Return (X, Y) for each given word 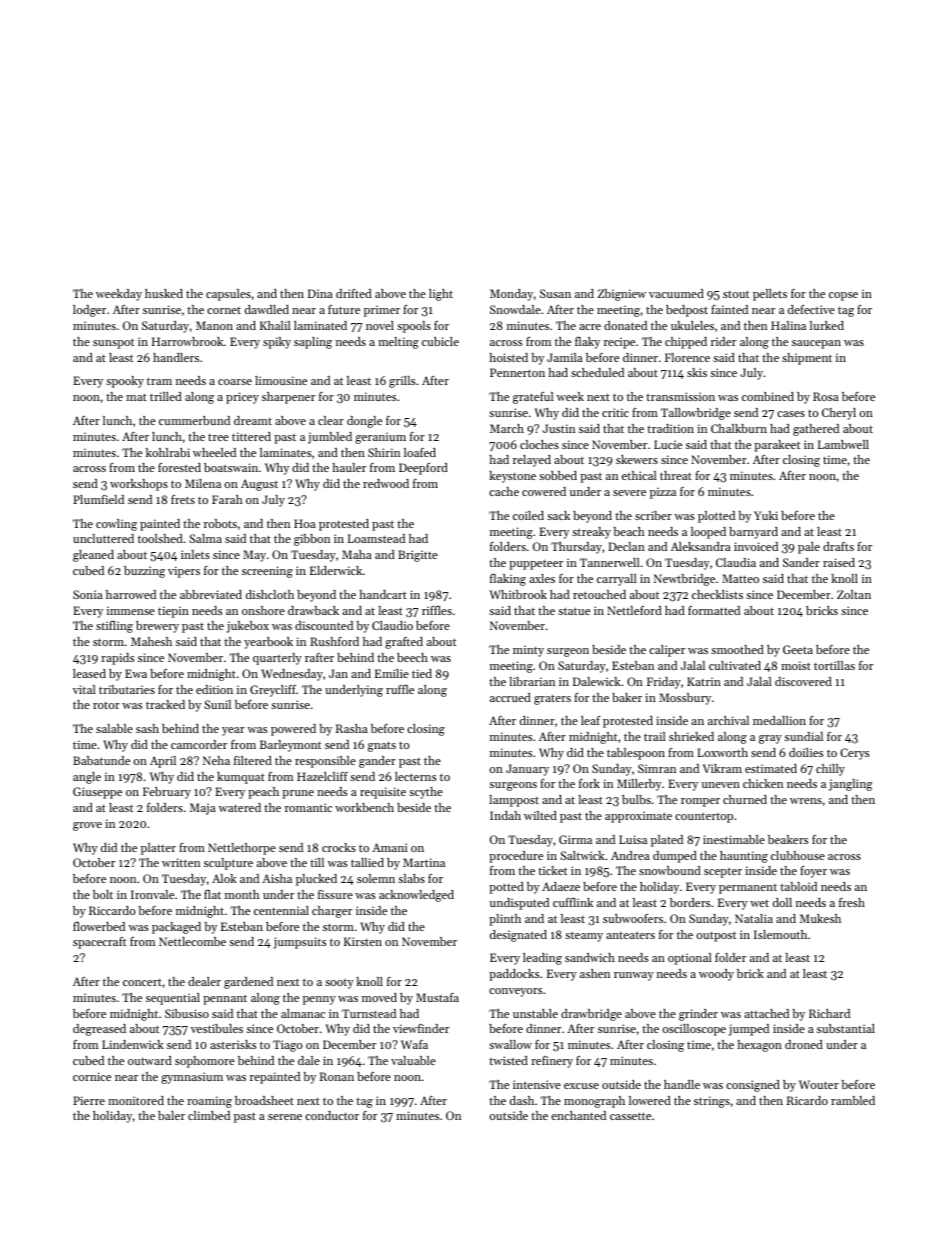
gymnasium (192, 1078)
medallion (779, 720)
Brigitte (418, 556)
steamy (584, 936)
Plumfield (98, 499)
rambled (853, 1100)
